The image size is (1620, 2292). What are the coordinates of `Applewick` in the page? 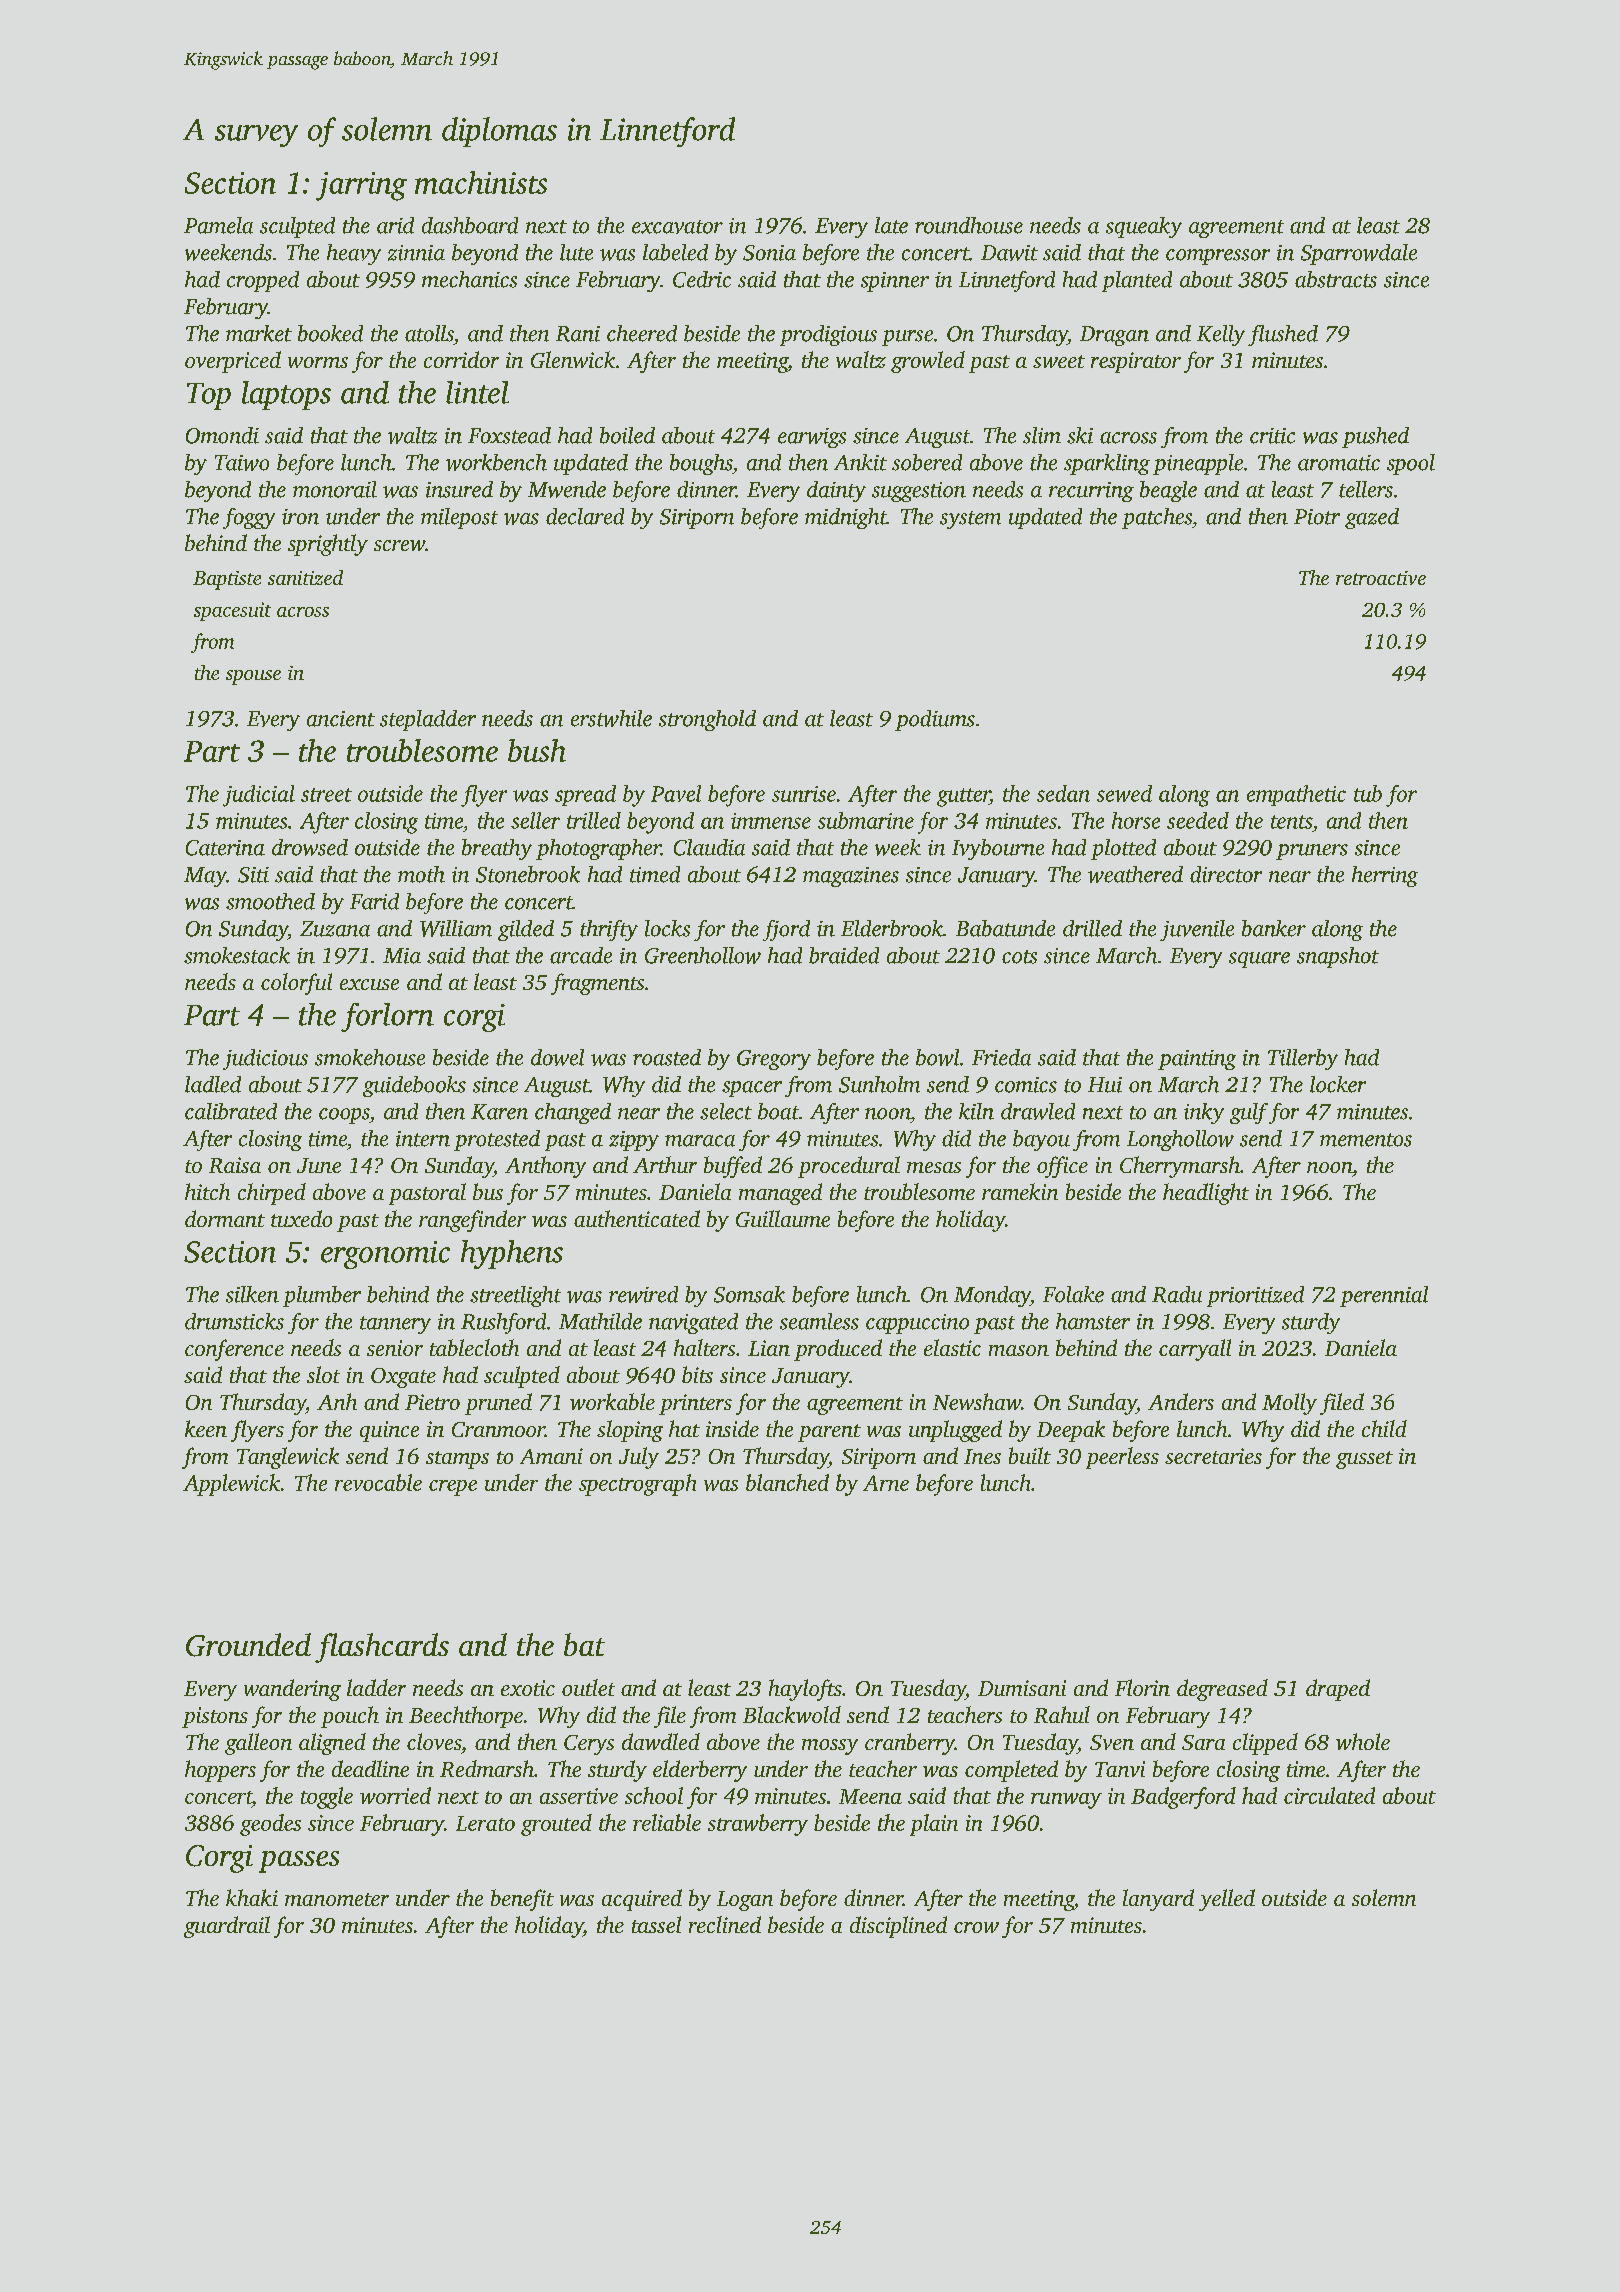 It's located at (231, 1485).
